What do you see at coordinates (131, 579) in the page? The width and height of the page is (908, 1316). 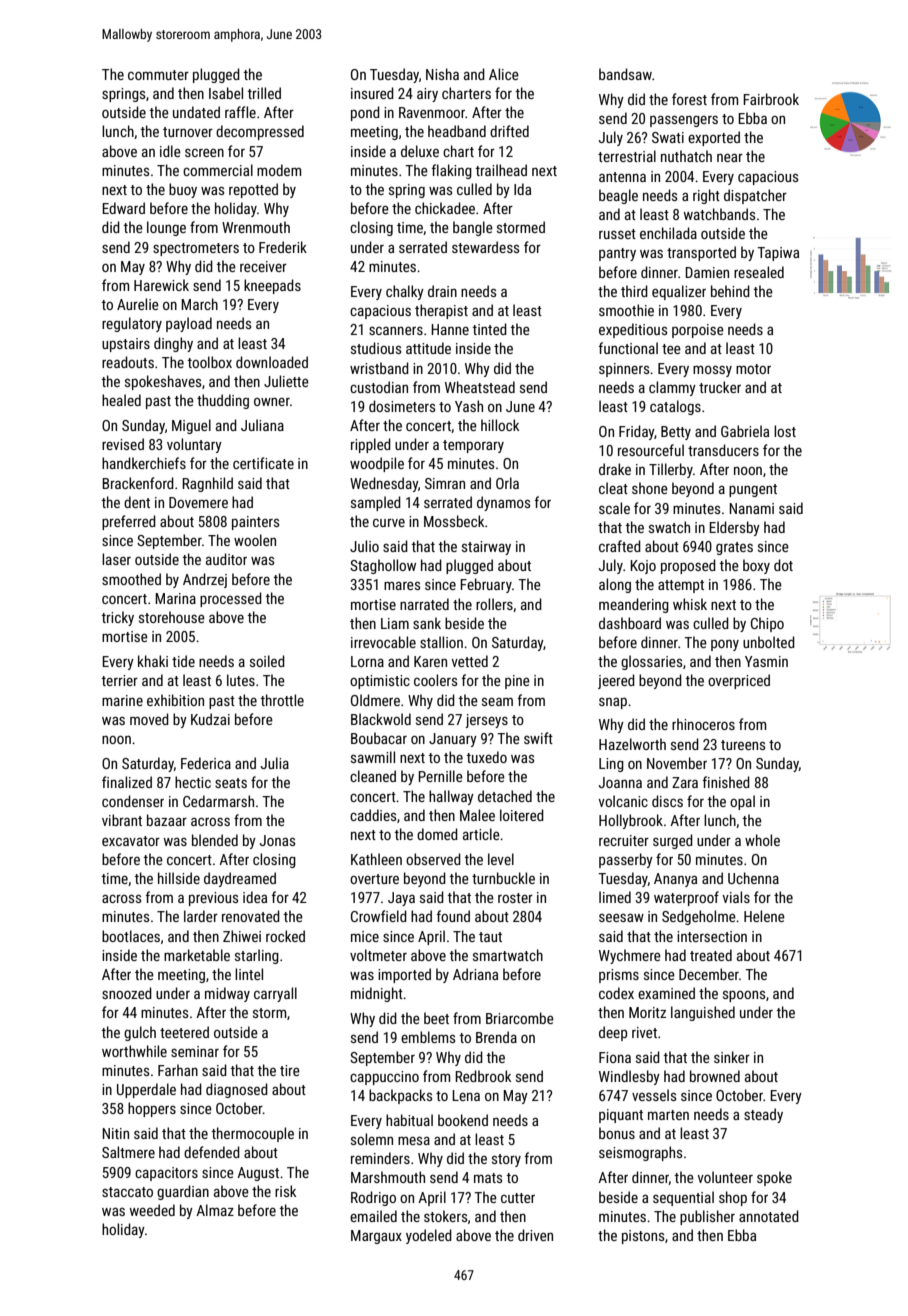 I see `smoothed` at bounding box center [131, 579].
